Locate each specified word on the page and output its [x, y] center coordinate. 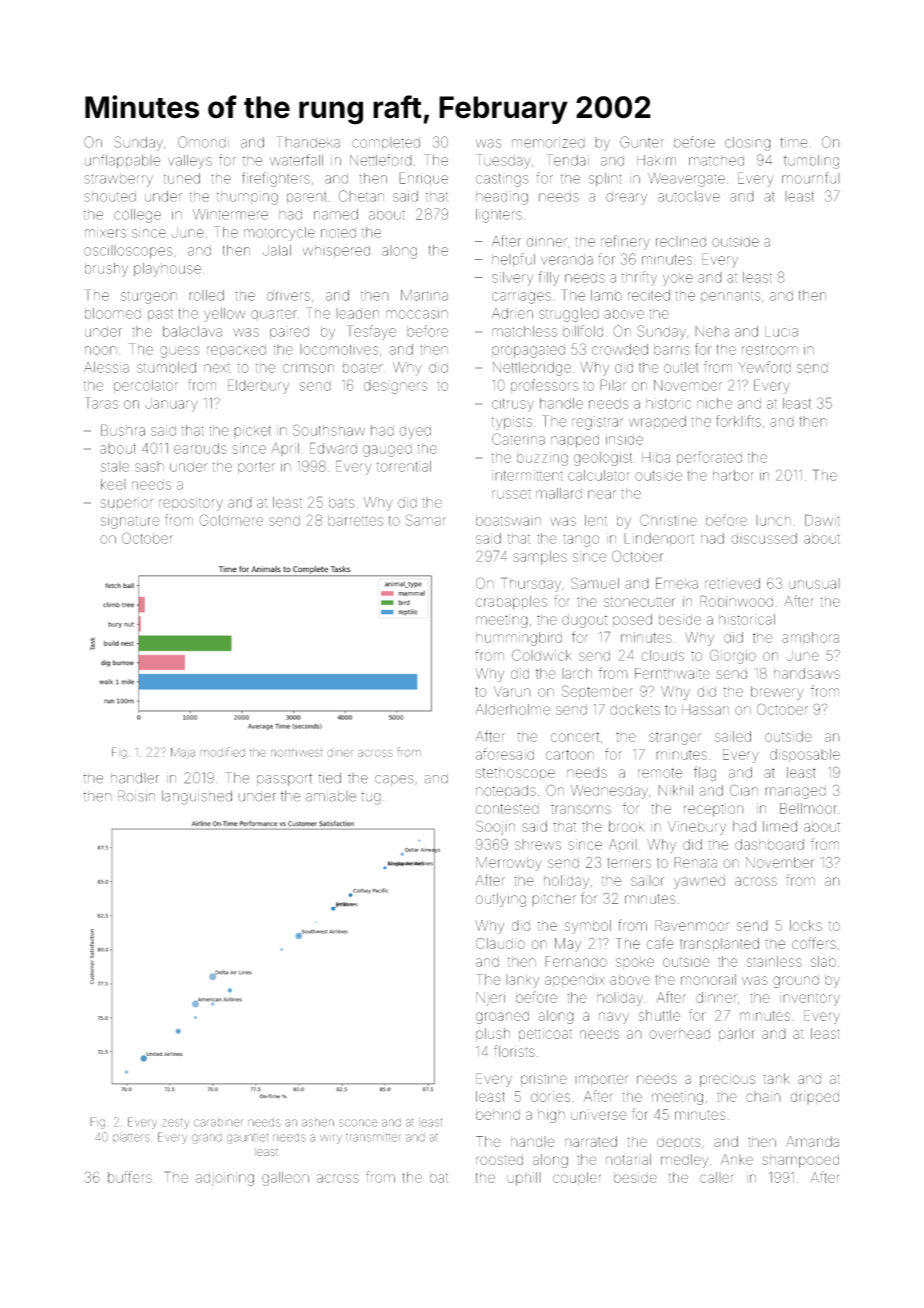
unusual [814, 583]
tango [581, 540]
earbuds [200, 448]
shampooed [800, 1161]
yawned [699, 882]
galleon [285, 1179]
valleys [190, 162]
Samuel [595, 583]
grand [207, 1138]
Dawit [822, 520]
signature [130, 522]
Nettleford [381, 160]
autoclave [689, 196]
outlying [501, 900]
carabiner [218, 1122]
